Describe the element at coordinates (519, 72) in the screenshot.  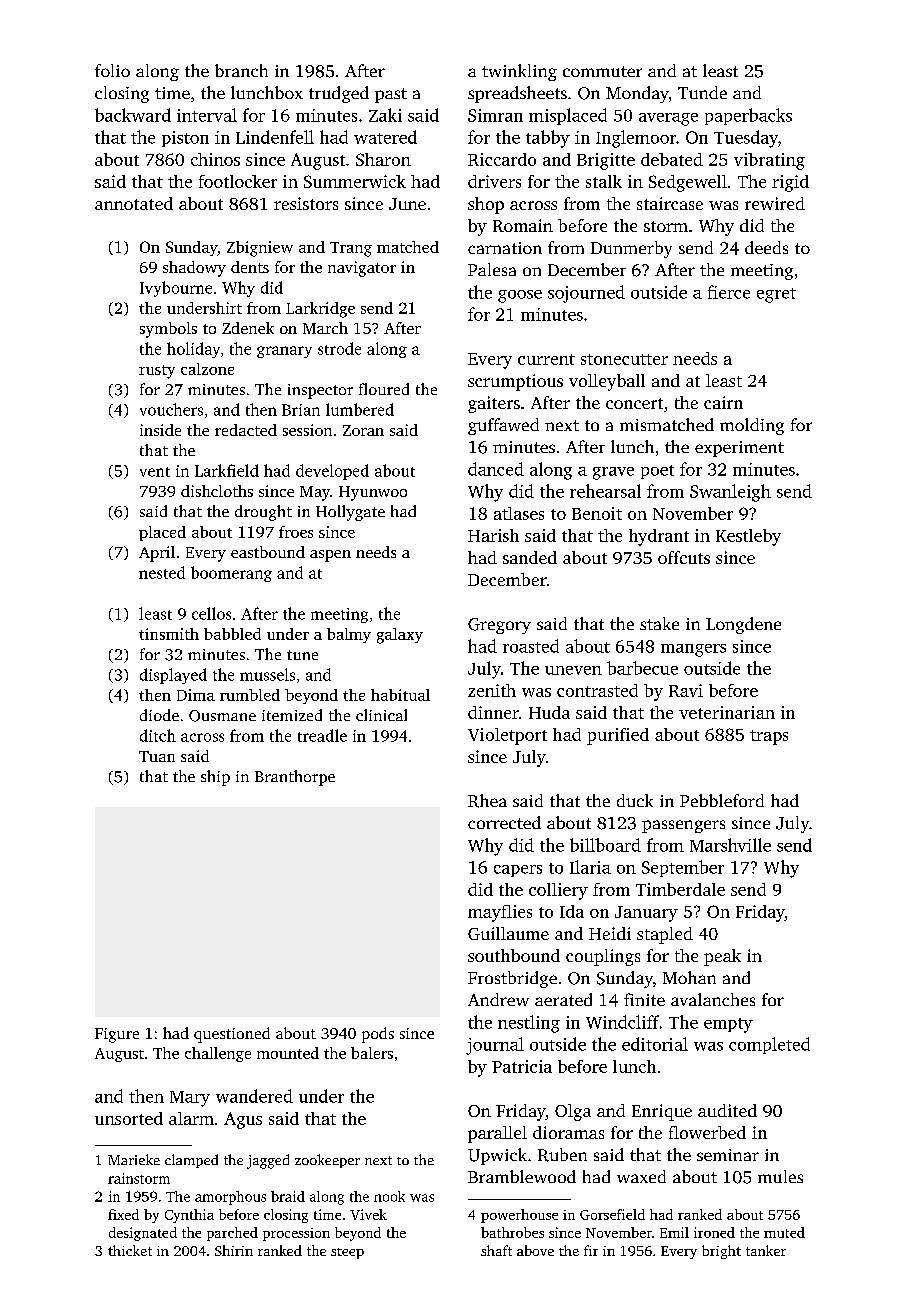
I see `twinkling` at that location.
